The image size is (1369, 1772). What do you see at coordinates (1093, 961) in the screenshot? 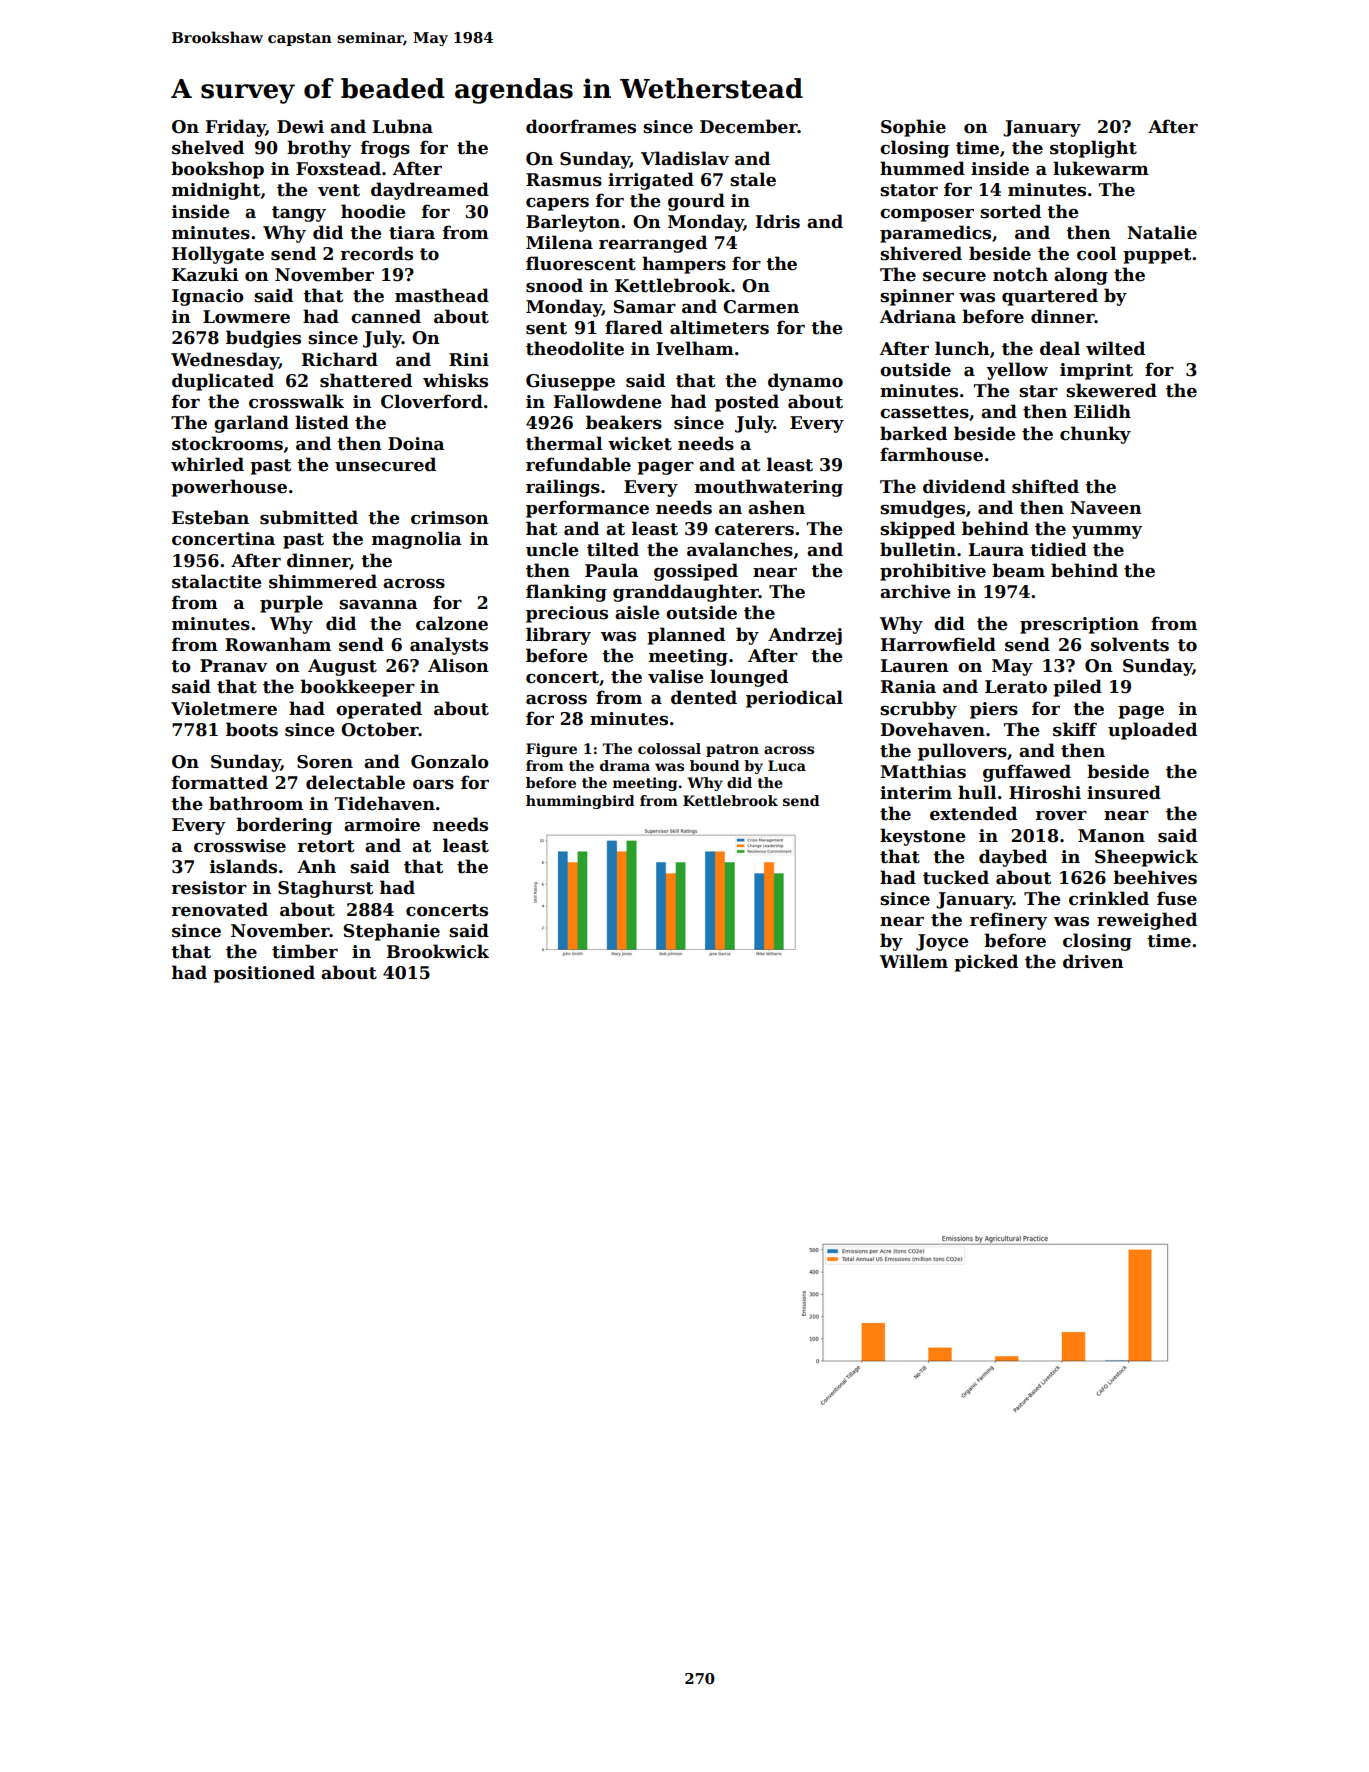
I see `driven` at bounding box center [1093, 961].
